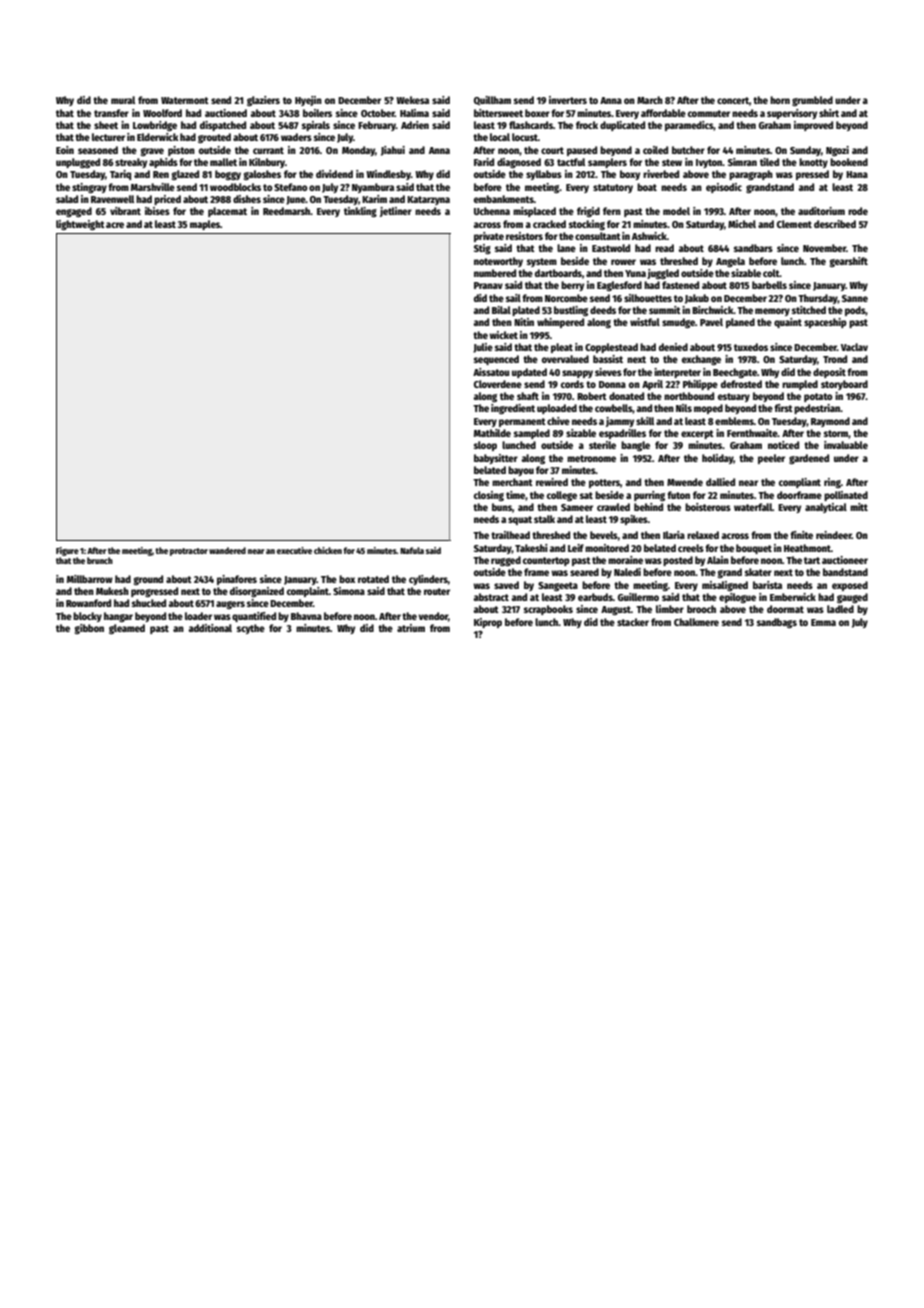 Image resolution: width=924 pixels, height=1308 pixels. What do you see at coordinates (251, 629) in the image?
I see `scythe` at bounding box center [251, 629].
